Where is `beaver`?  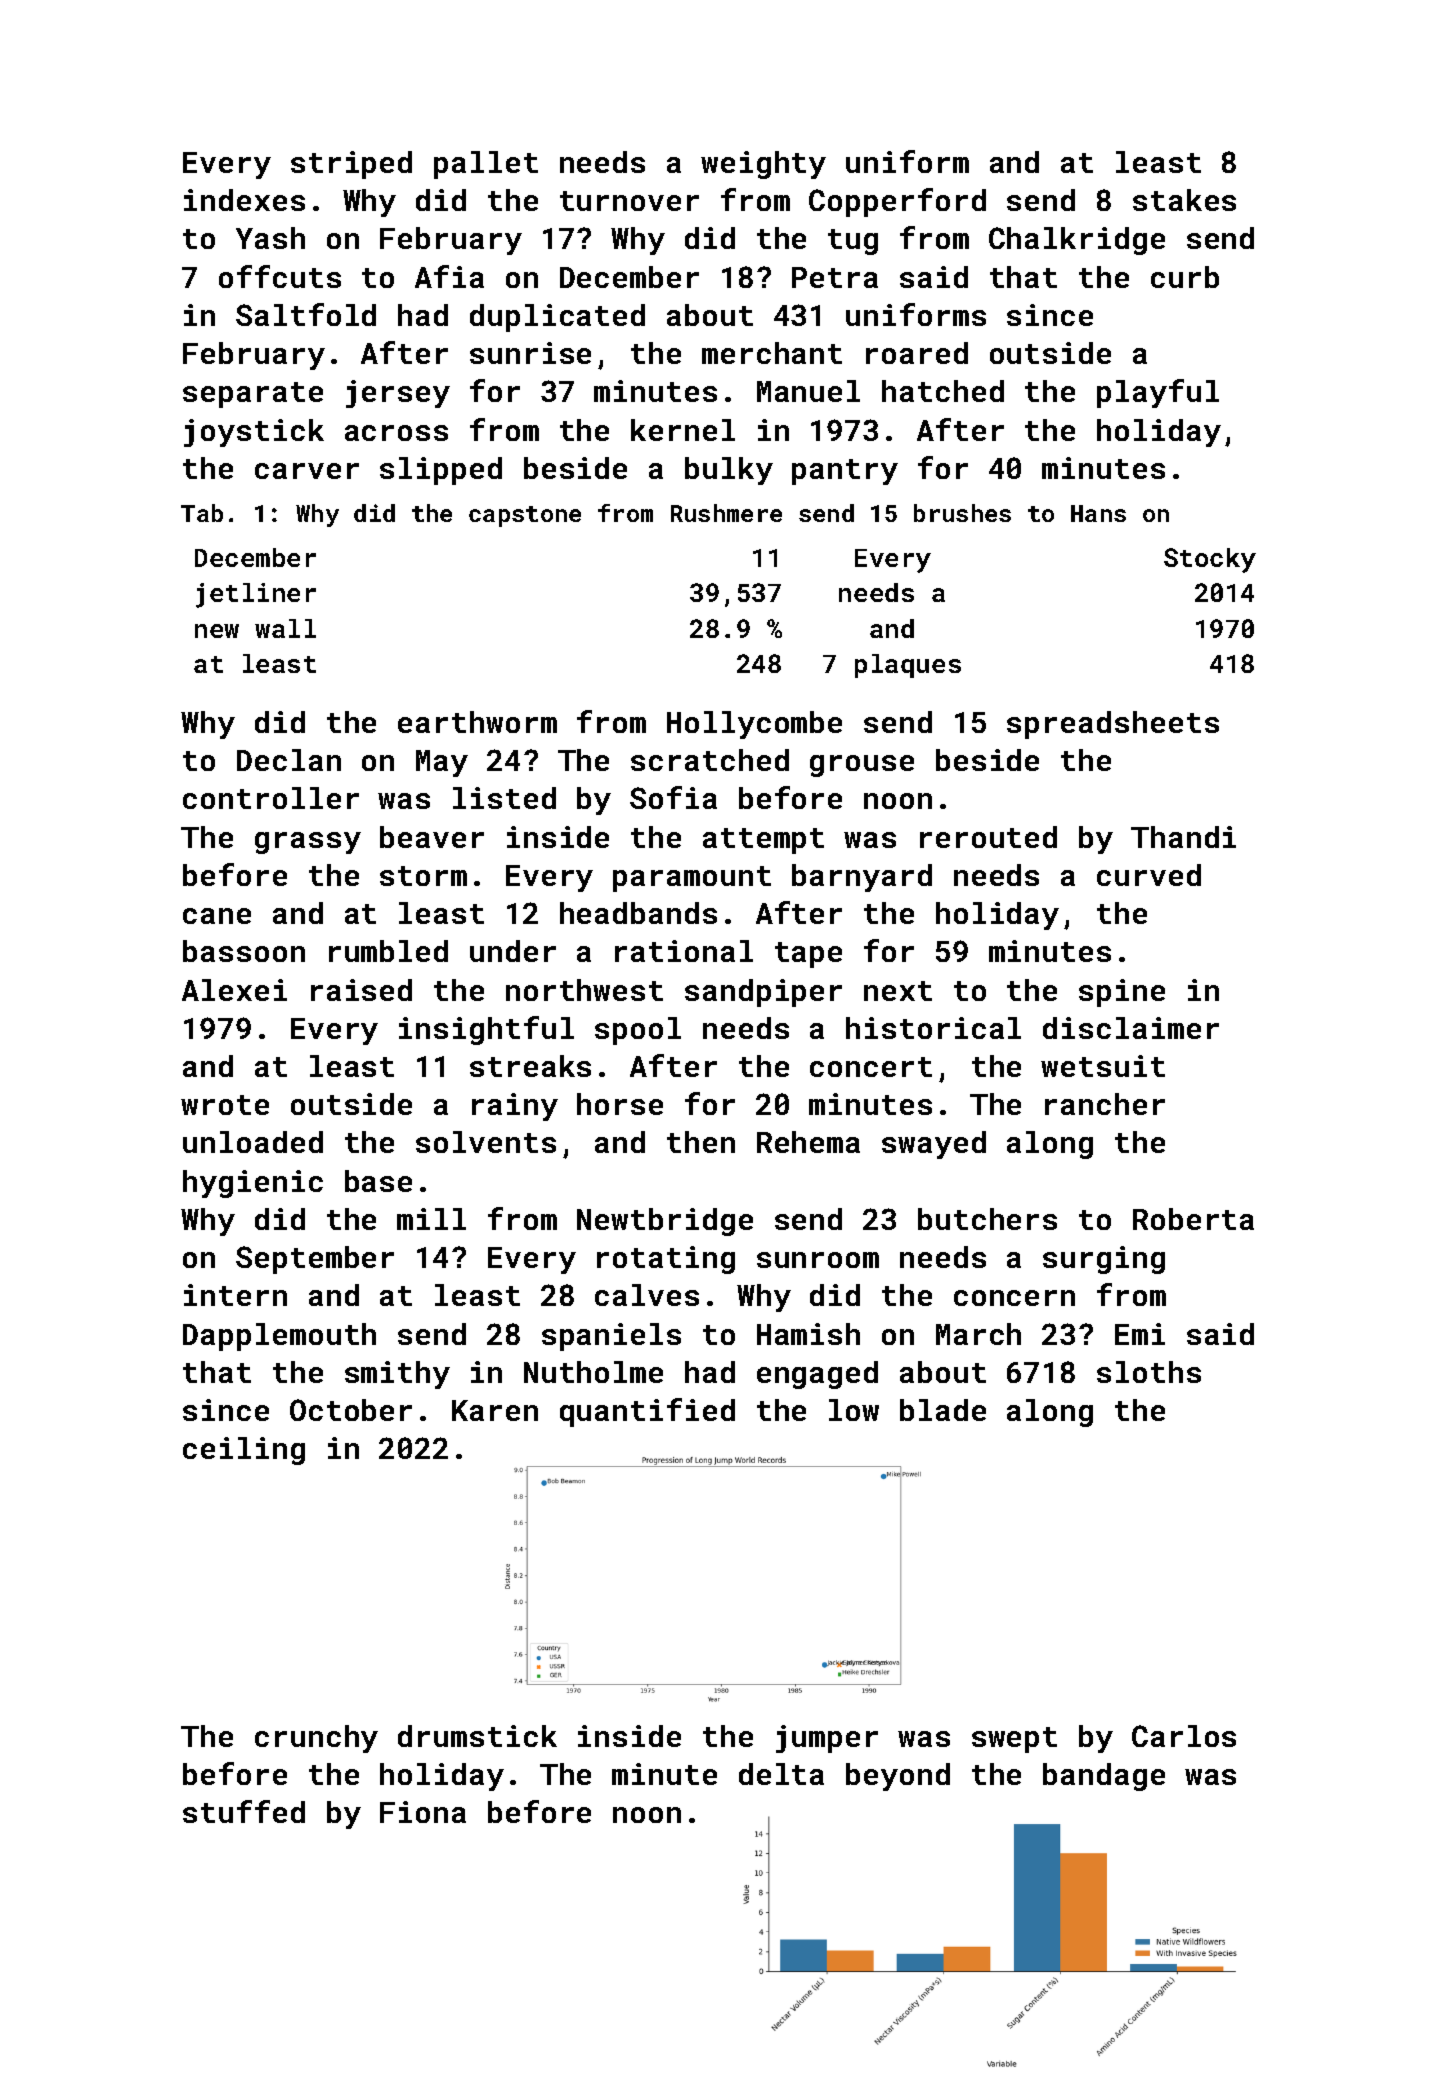
beaver is located at coordinates (432, 837).
